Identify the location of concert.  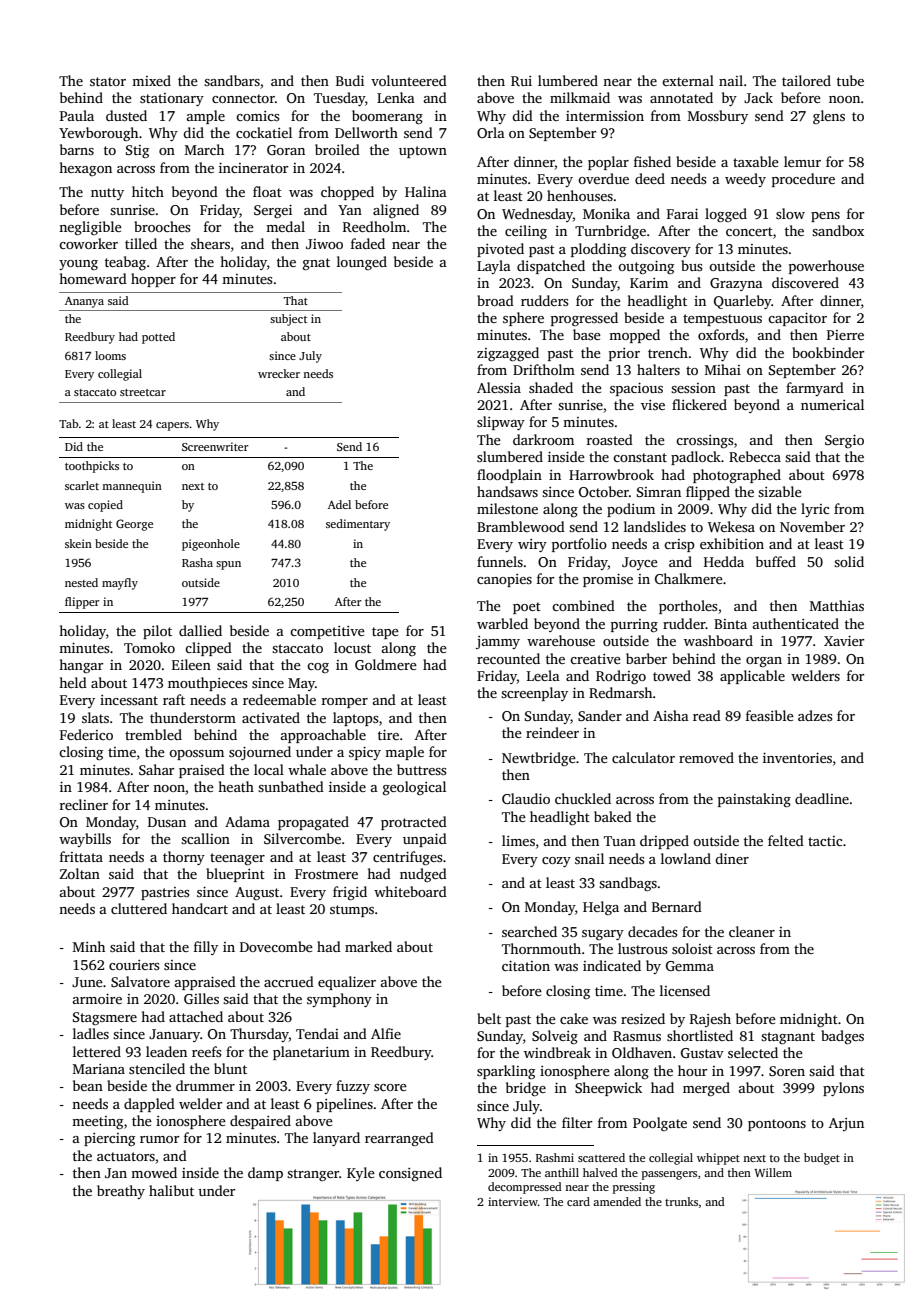
(749, 231).
